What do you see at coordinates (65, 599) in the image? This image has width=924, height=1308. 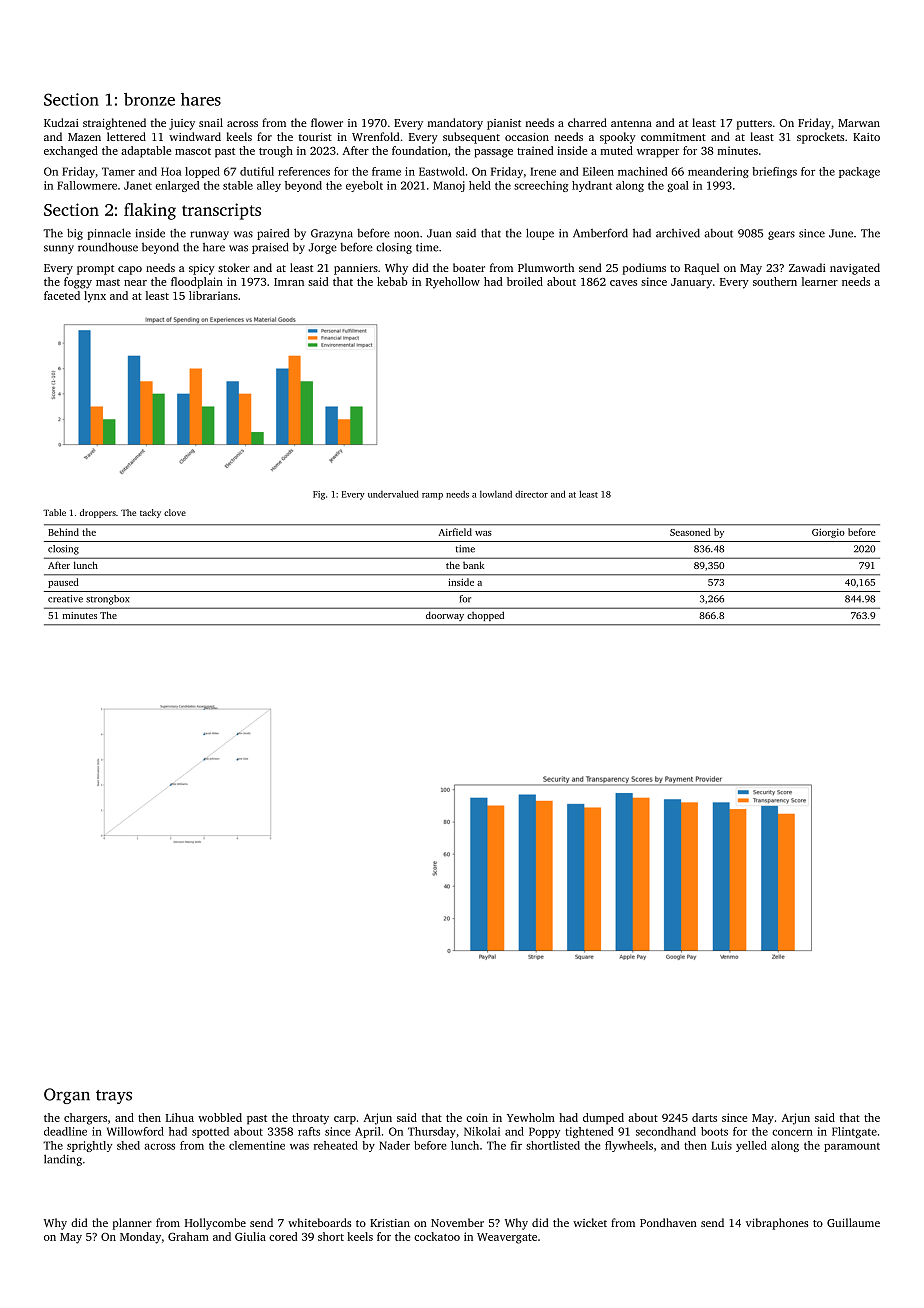 I see `creative` at bounding box center [65, 599].
